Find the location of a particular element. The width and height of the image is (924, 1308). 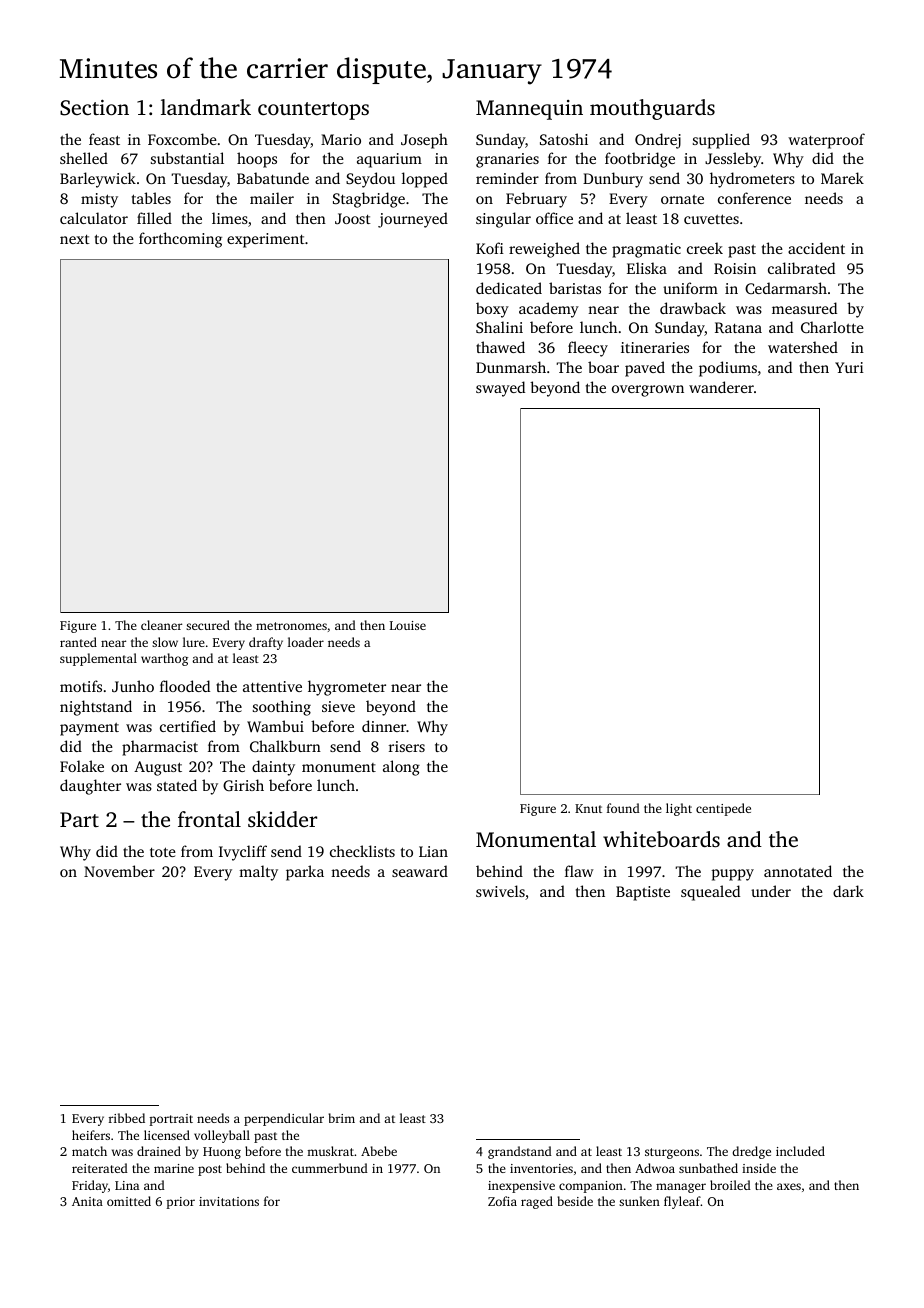

measured is located at coordinates (804, 308).
